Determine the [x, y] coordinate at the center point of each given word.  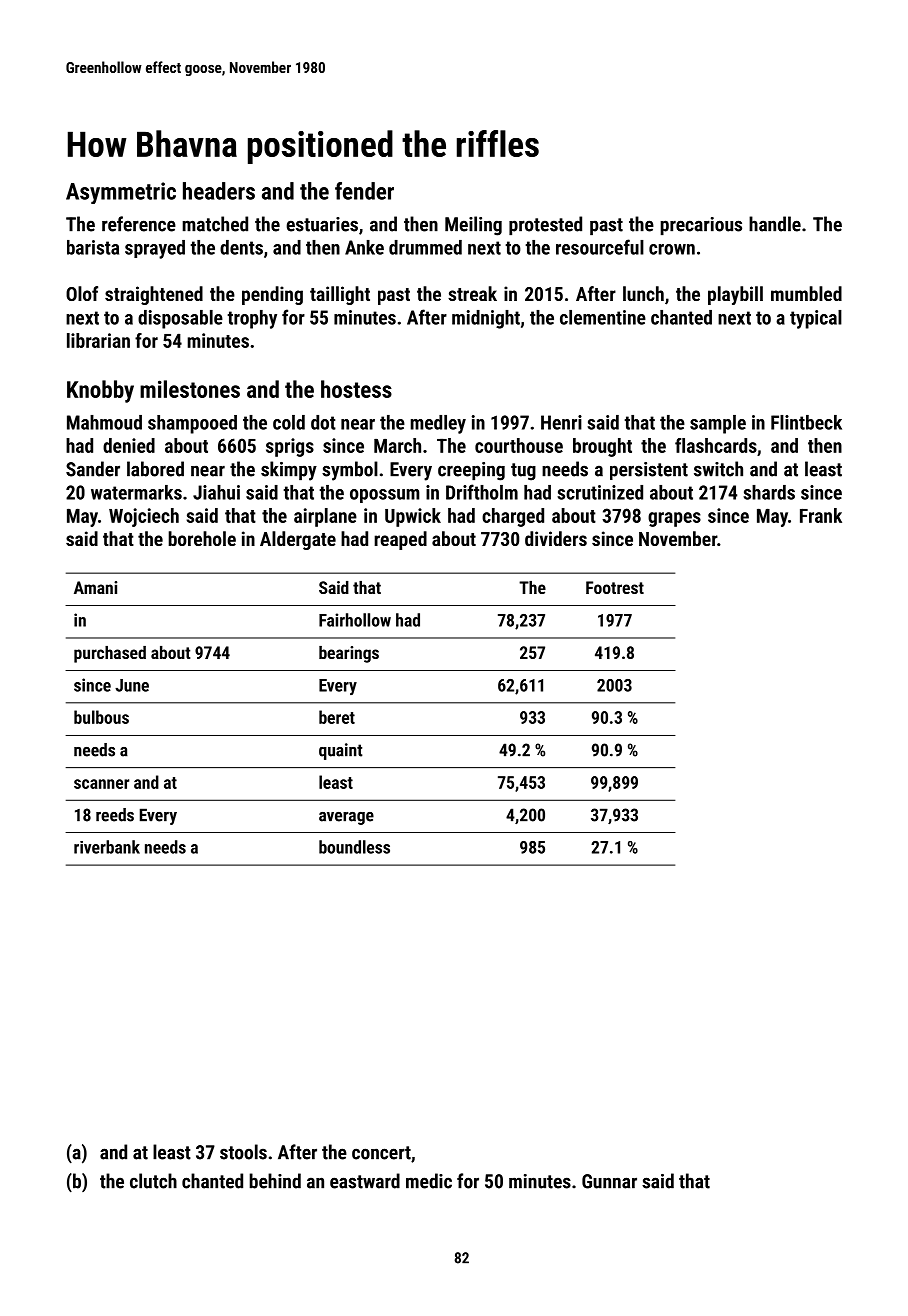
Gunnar [609, 1181]
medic [429, 1181]
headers [219, 191]
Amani [95, 587]
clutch [153, 1181]
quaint [341, 751]
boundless [354, 847]
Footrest [615, 587]
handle [775, 224]
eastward [365, 1181]
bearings [349, 654]
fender [364, 191]
